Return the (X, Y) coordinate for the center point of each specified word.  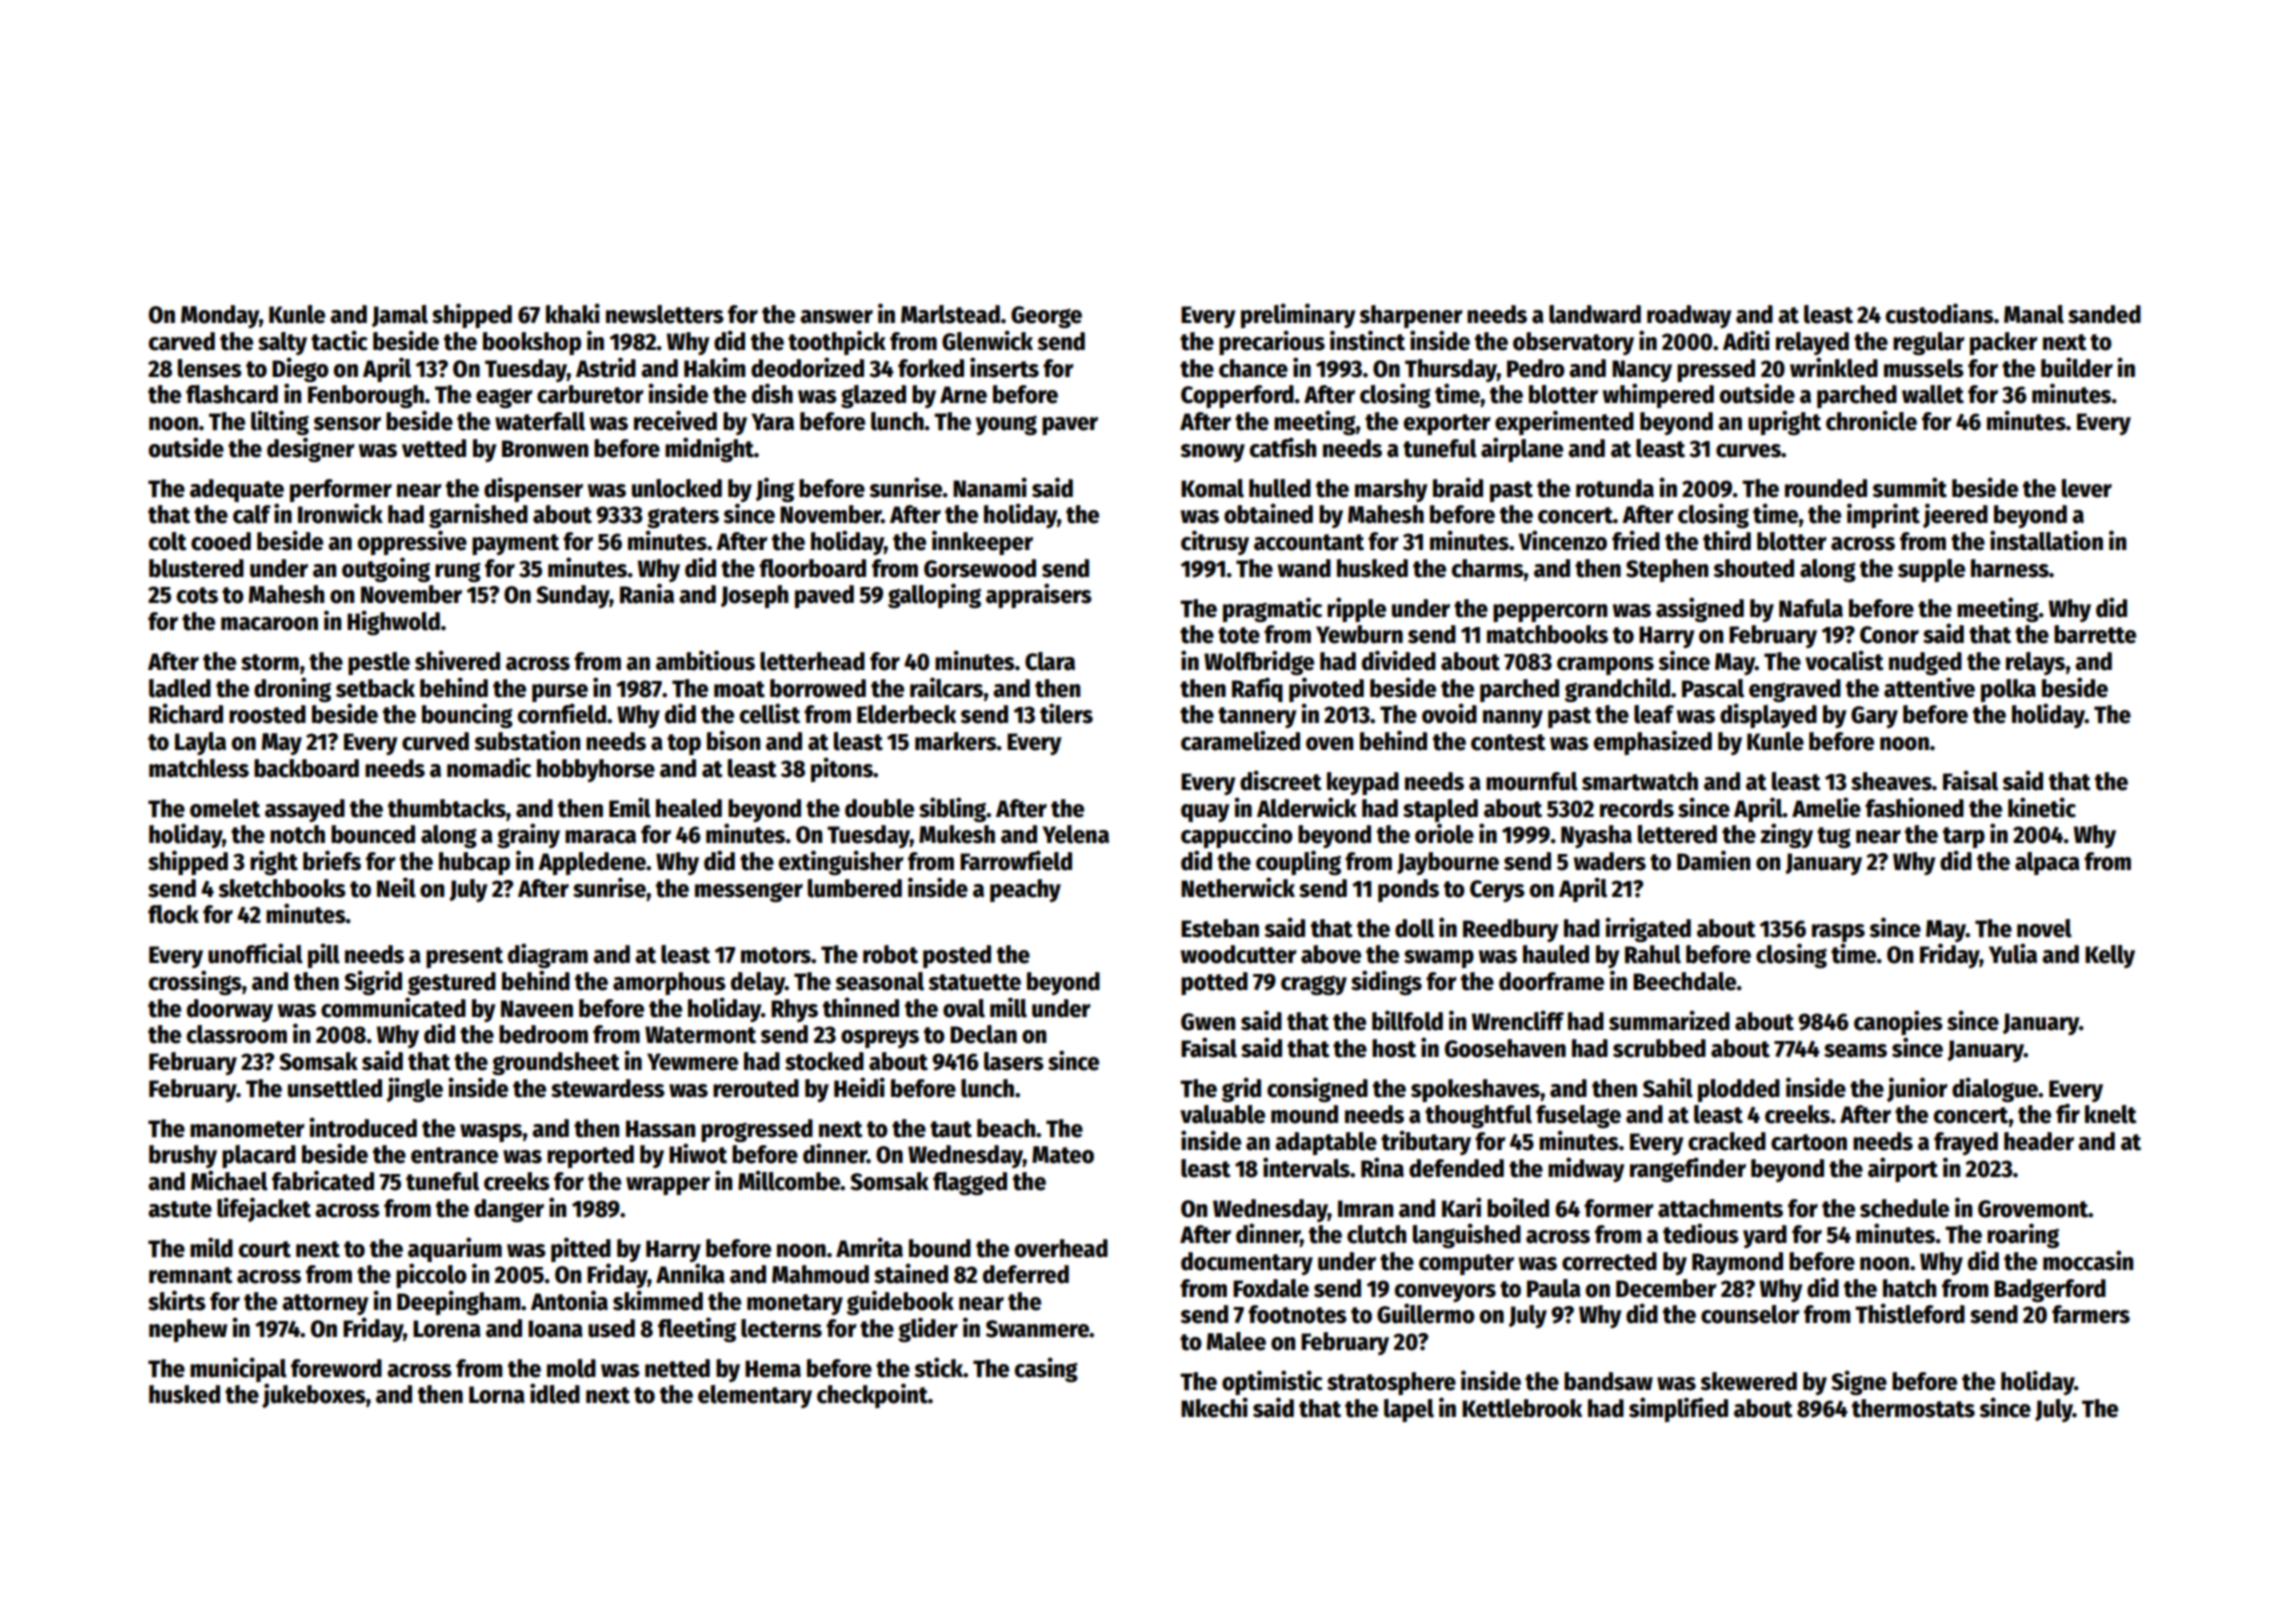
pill (324, 955)
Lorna (497, 1395)
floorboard (812, 568)
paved (824, 596)
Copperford (1237, 396)
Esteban (1220, 928)
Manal (2034, 314)
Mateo (1063, 1155)
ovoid (1449, 713)
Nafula (1811, 608)
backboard (306, 768)
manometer (247, 1129)
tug (1834, 837)
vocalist (1844, 660)
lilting (280, 422)
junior (1917, 1089)
